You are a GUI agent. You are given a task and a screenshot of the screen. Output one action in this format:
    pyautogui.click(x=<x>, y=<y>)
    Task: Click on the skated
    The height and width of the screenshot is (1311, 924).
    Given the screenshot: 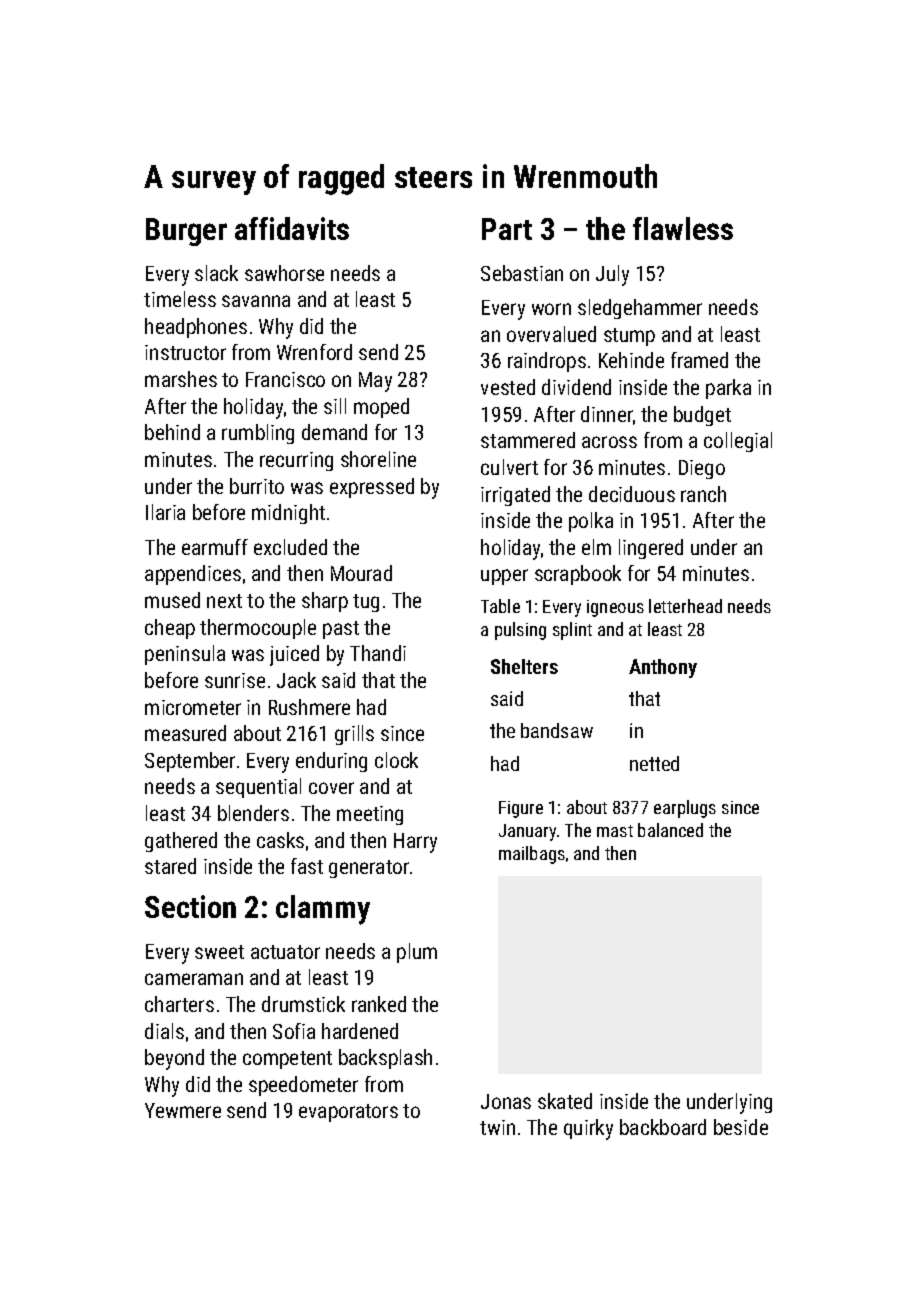 What is the action you would take?
    pyautogui.click(x=565, y=1101)
